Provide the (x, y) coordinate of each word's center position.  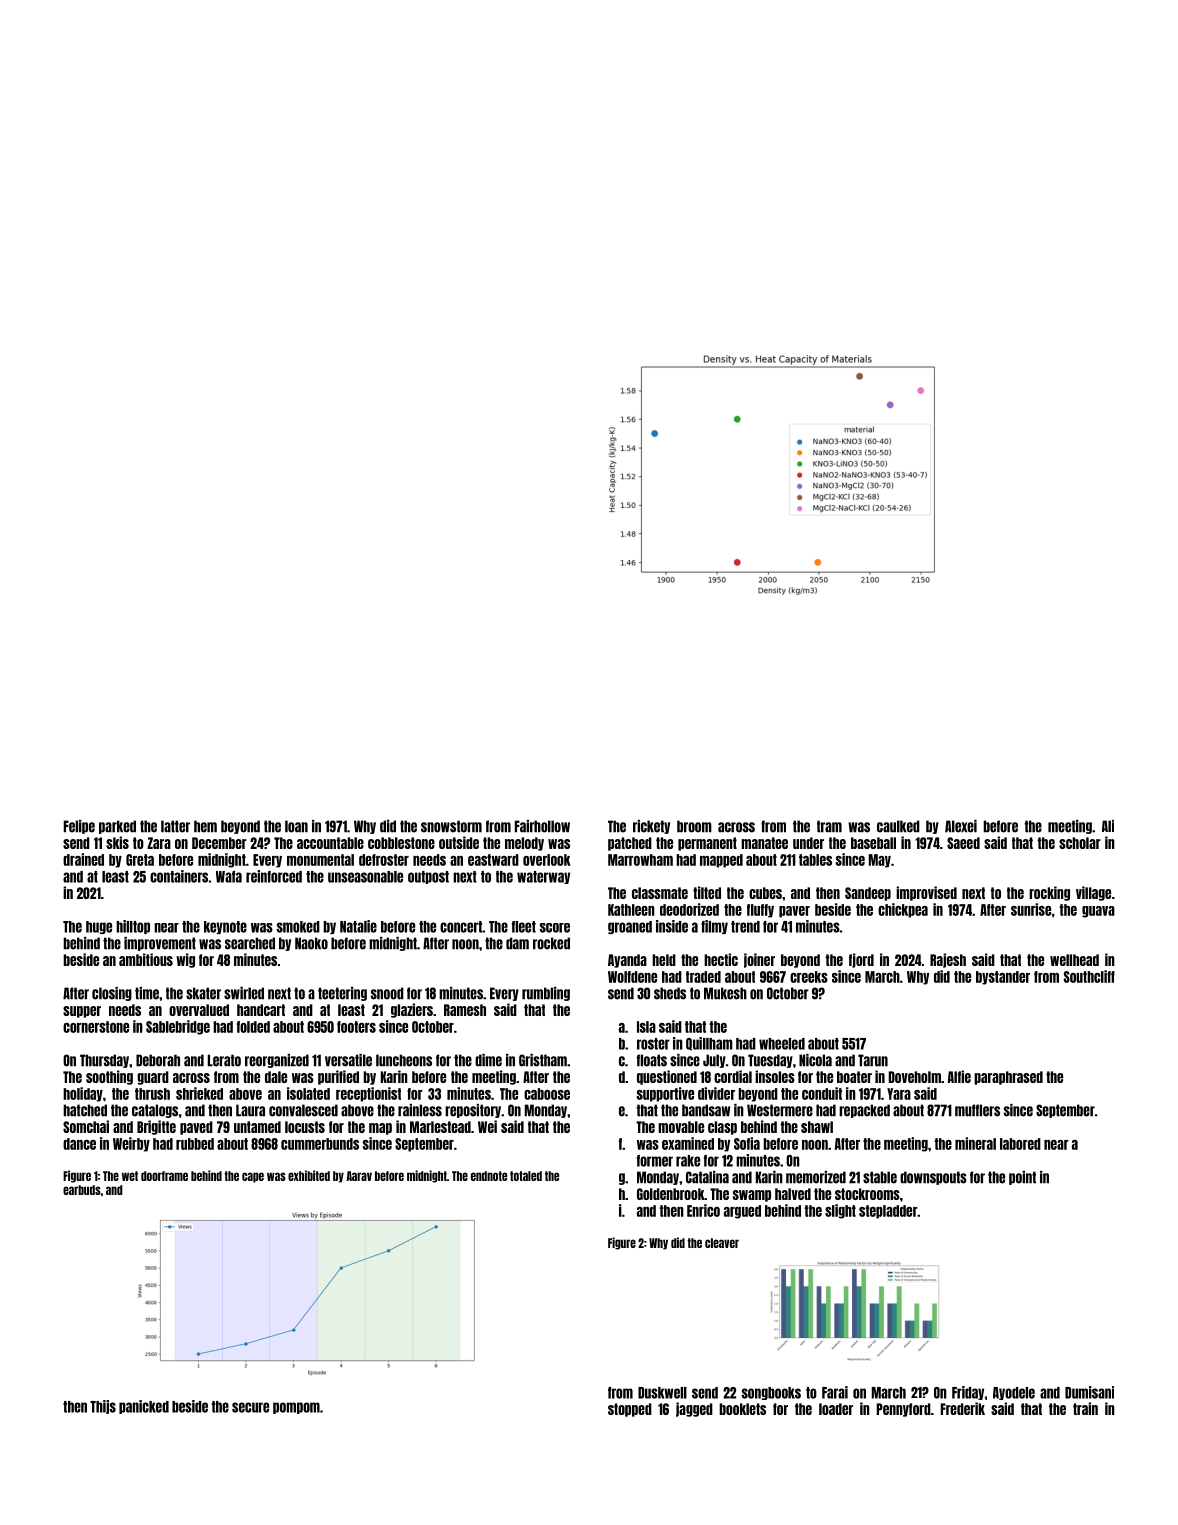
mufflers (977, 1110)
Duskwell (662, 1393)
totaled (526, 1176)
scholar (1080, 843)
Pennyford (904, 1410)
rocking (1049, 893)
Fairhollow (542, 826)
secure (250, 1407)
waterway (543, 877)
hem (205, 826)
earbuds (82, 1190)
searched (250, 943)
